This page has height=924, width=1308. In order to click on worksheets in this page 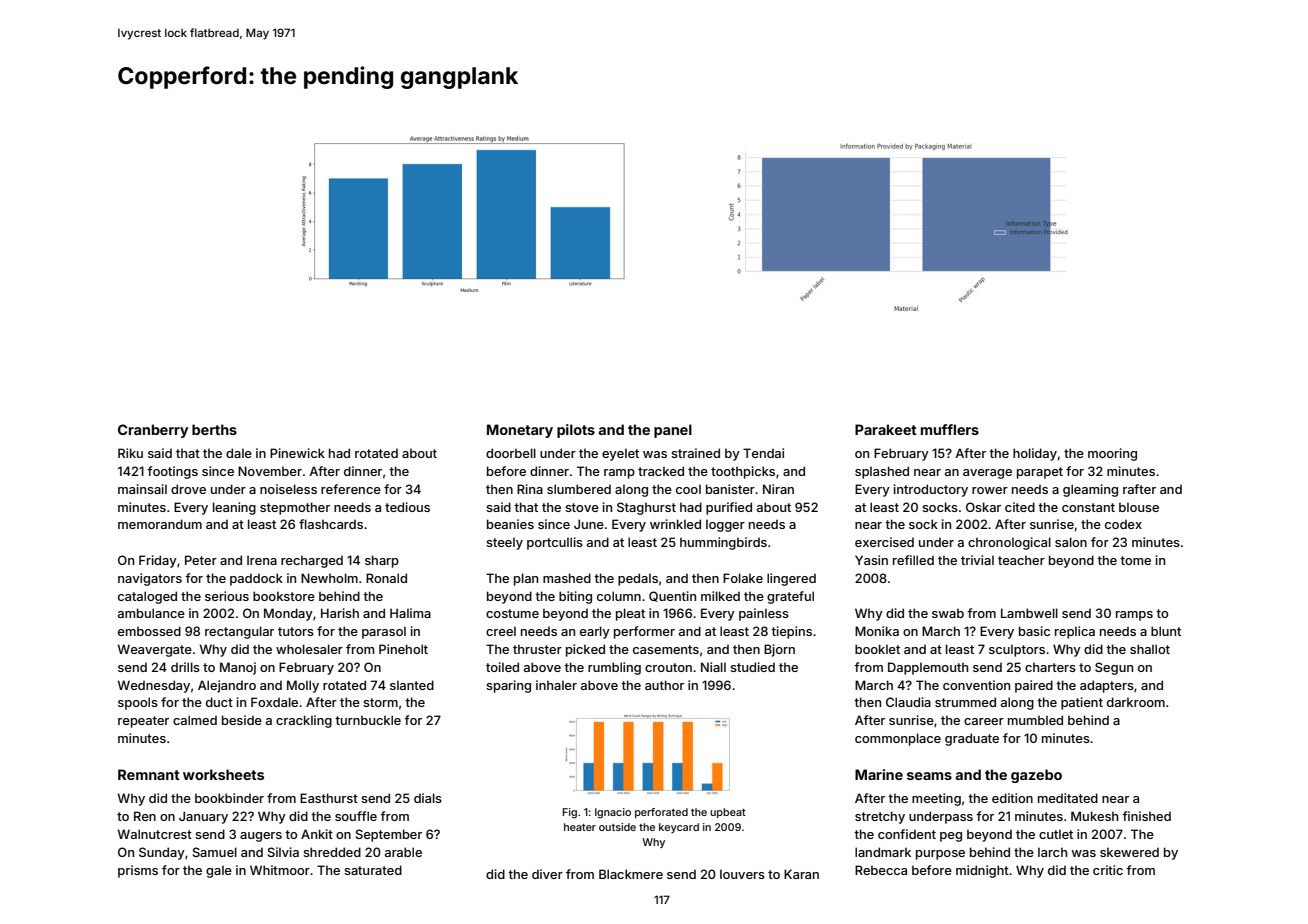, I will do `click(223, 774)`.
